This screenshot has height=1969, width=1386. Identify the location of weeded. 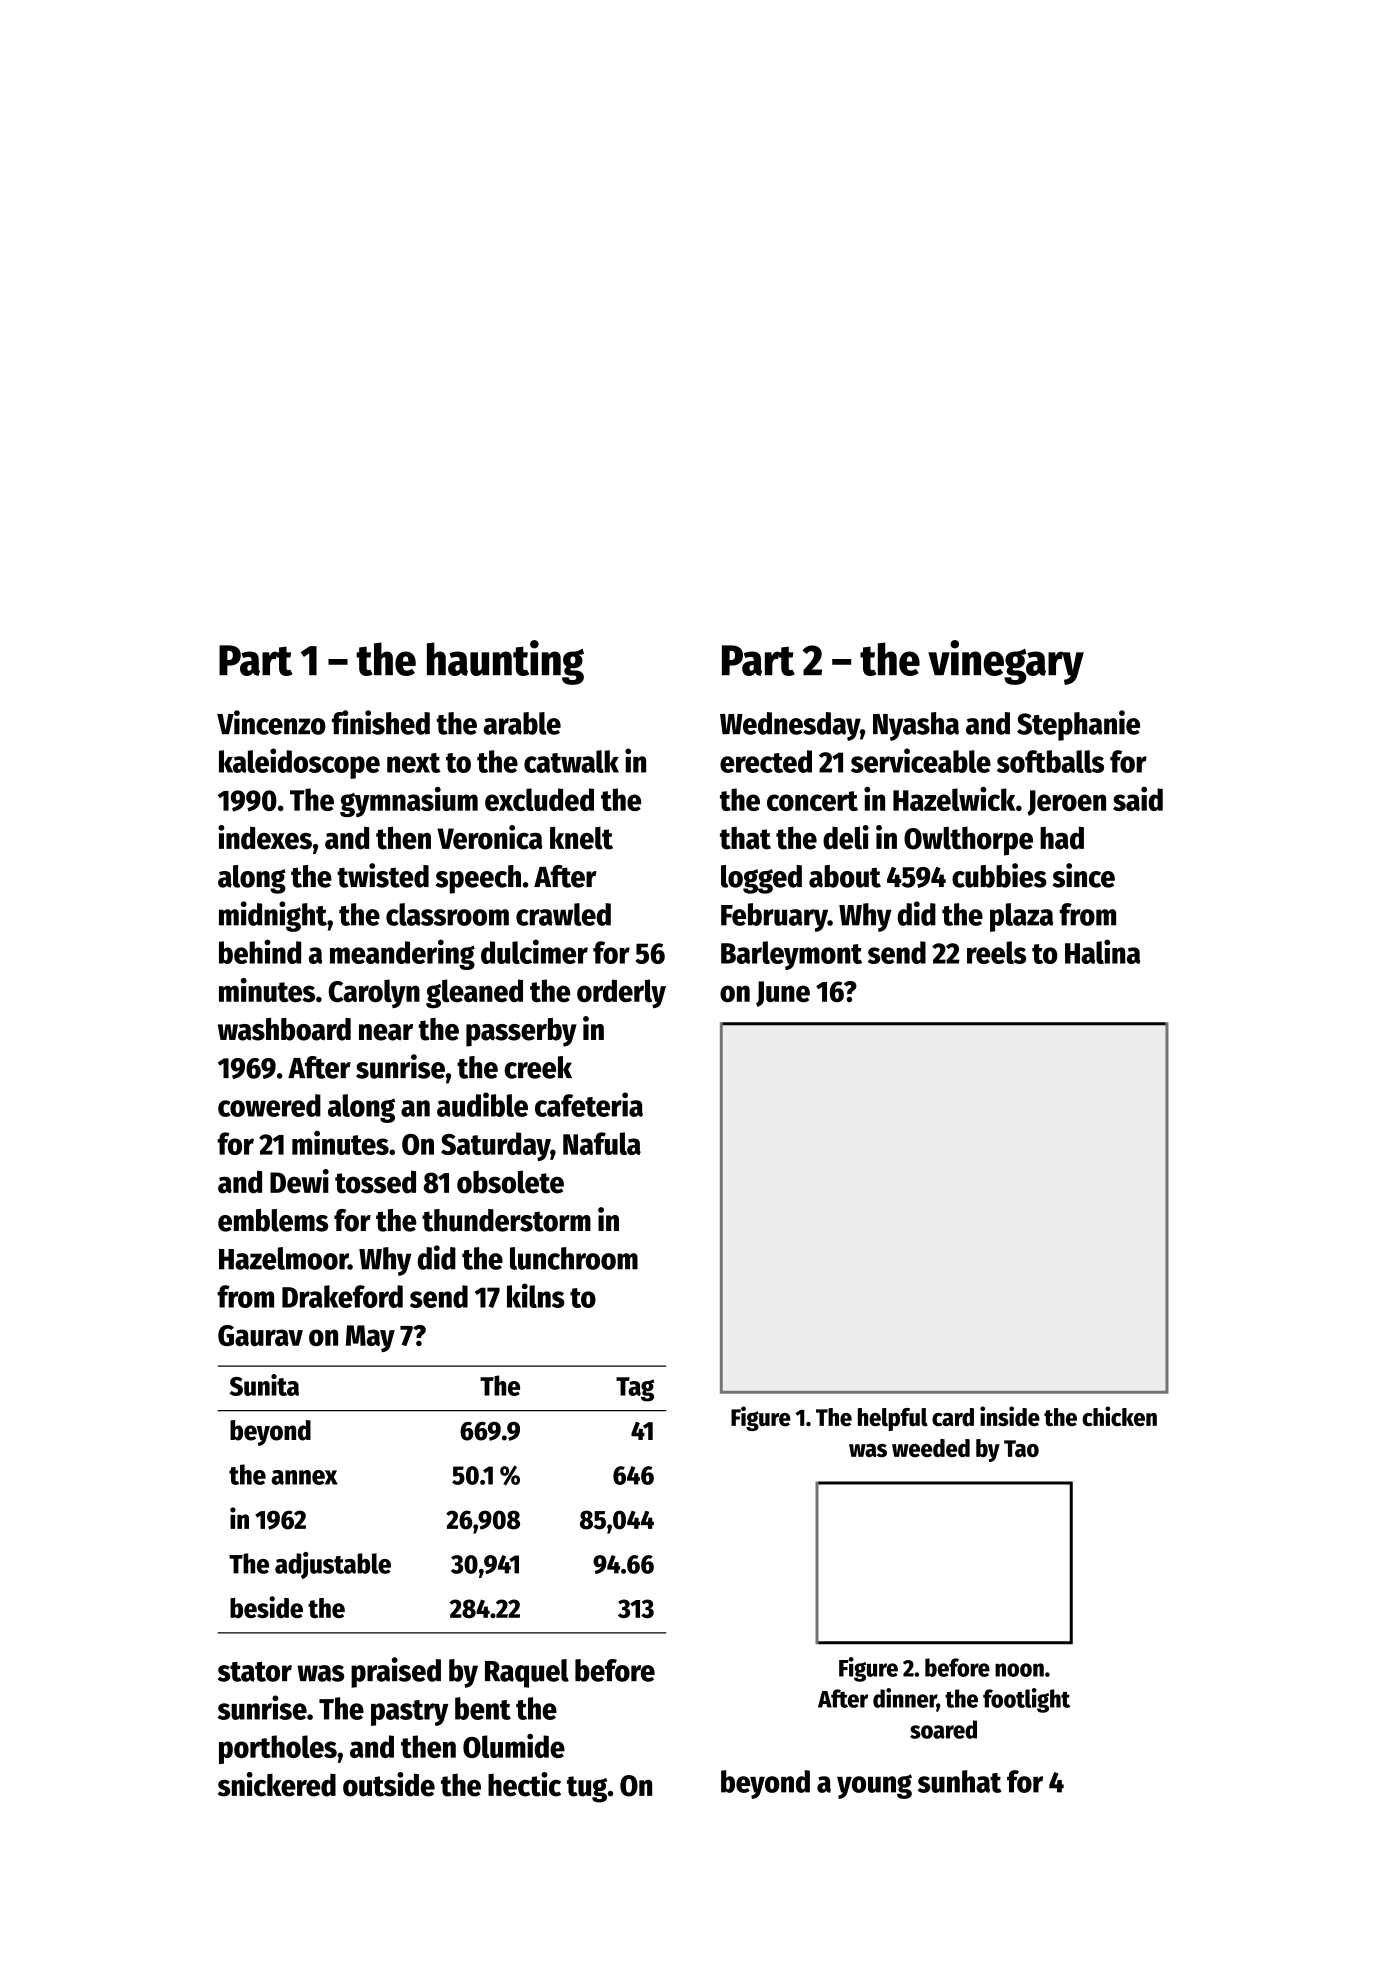
(931, 1448).
